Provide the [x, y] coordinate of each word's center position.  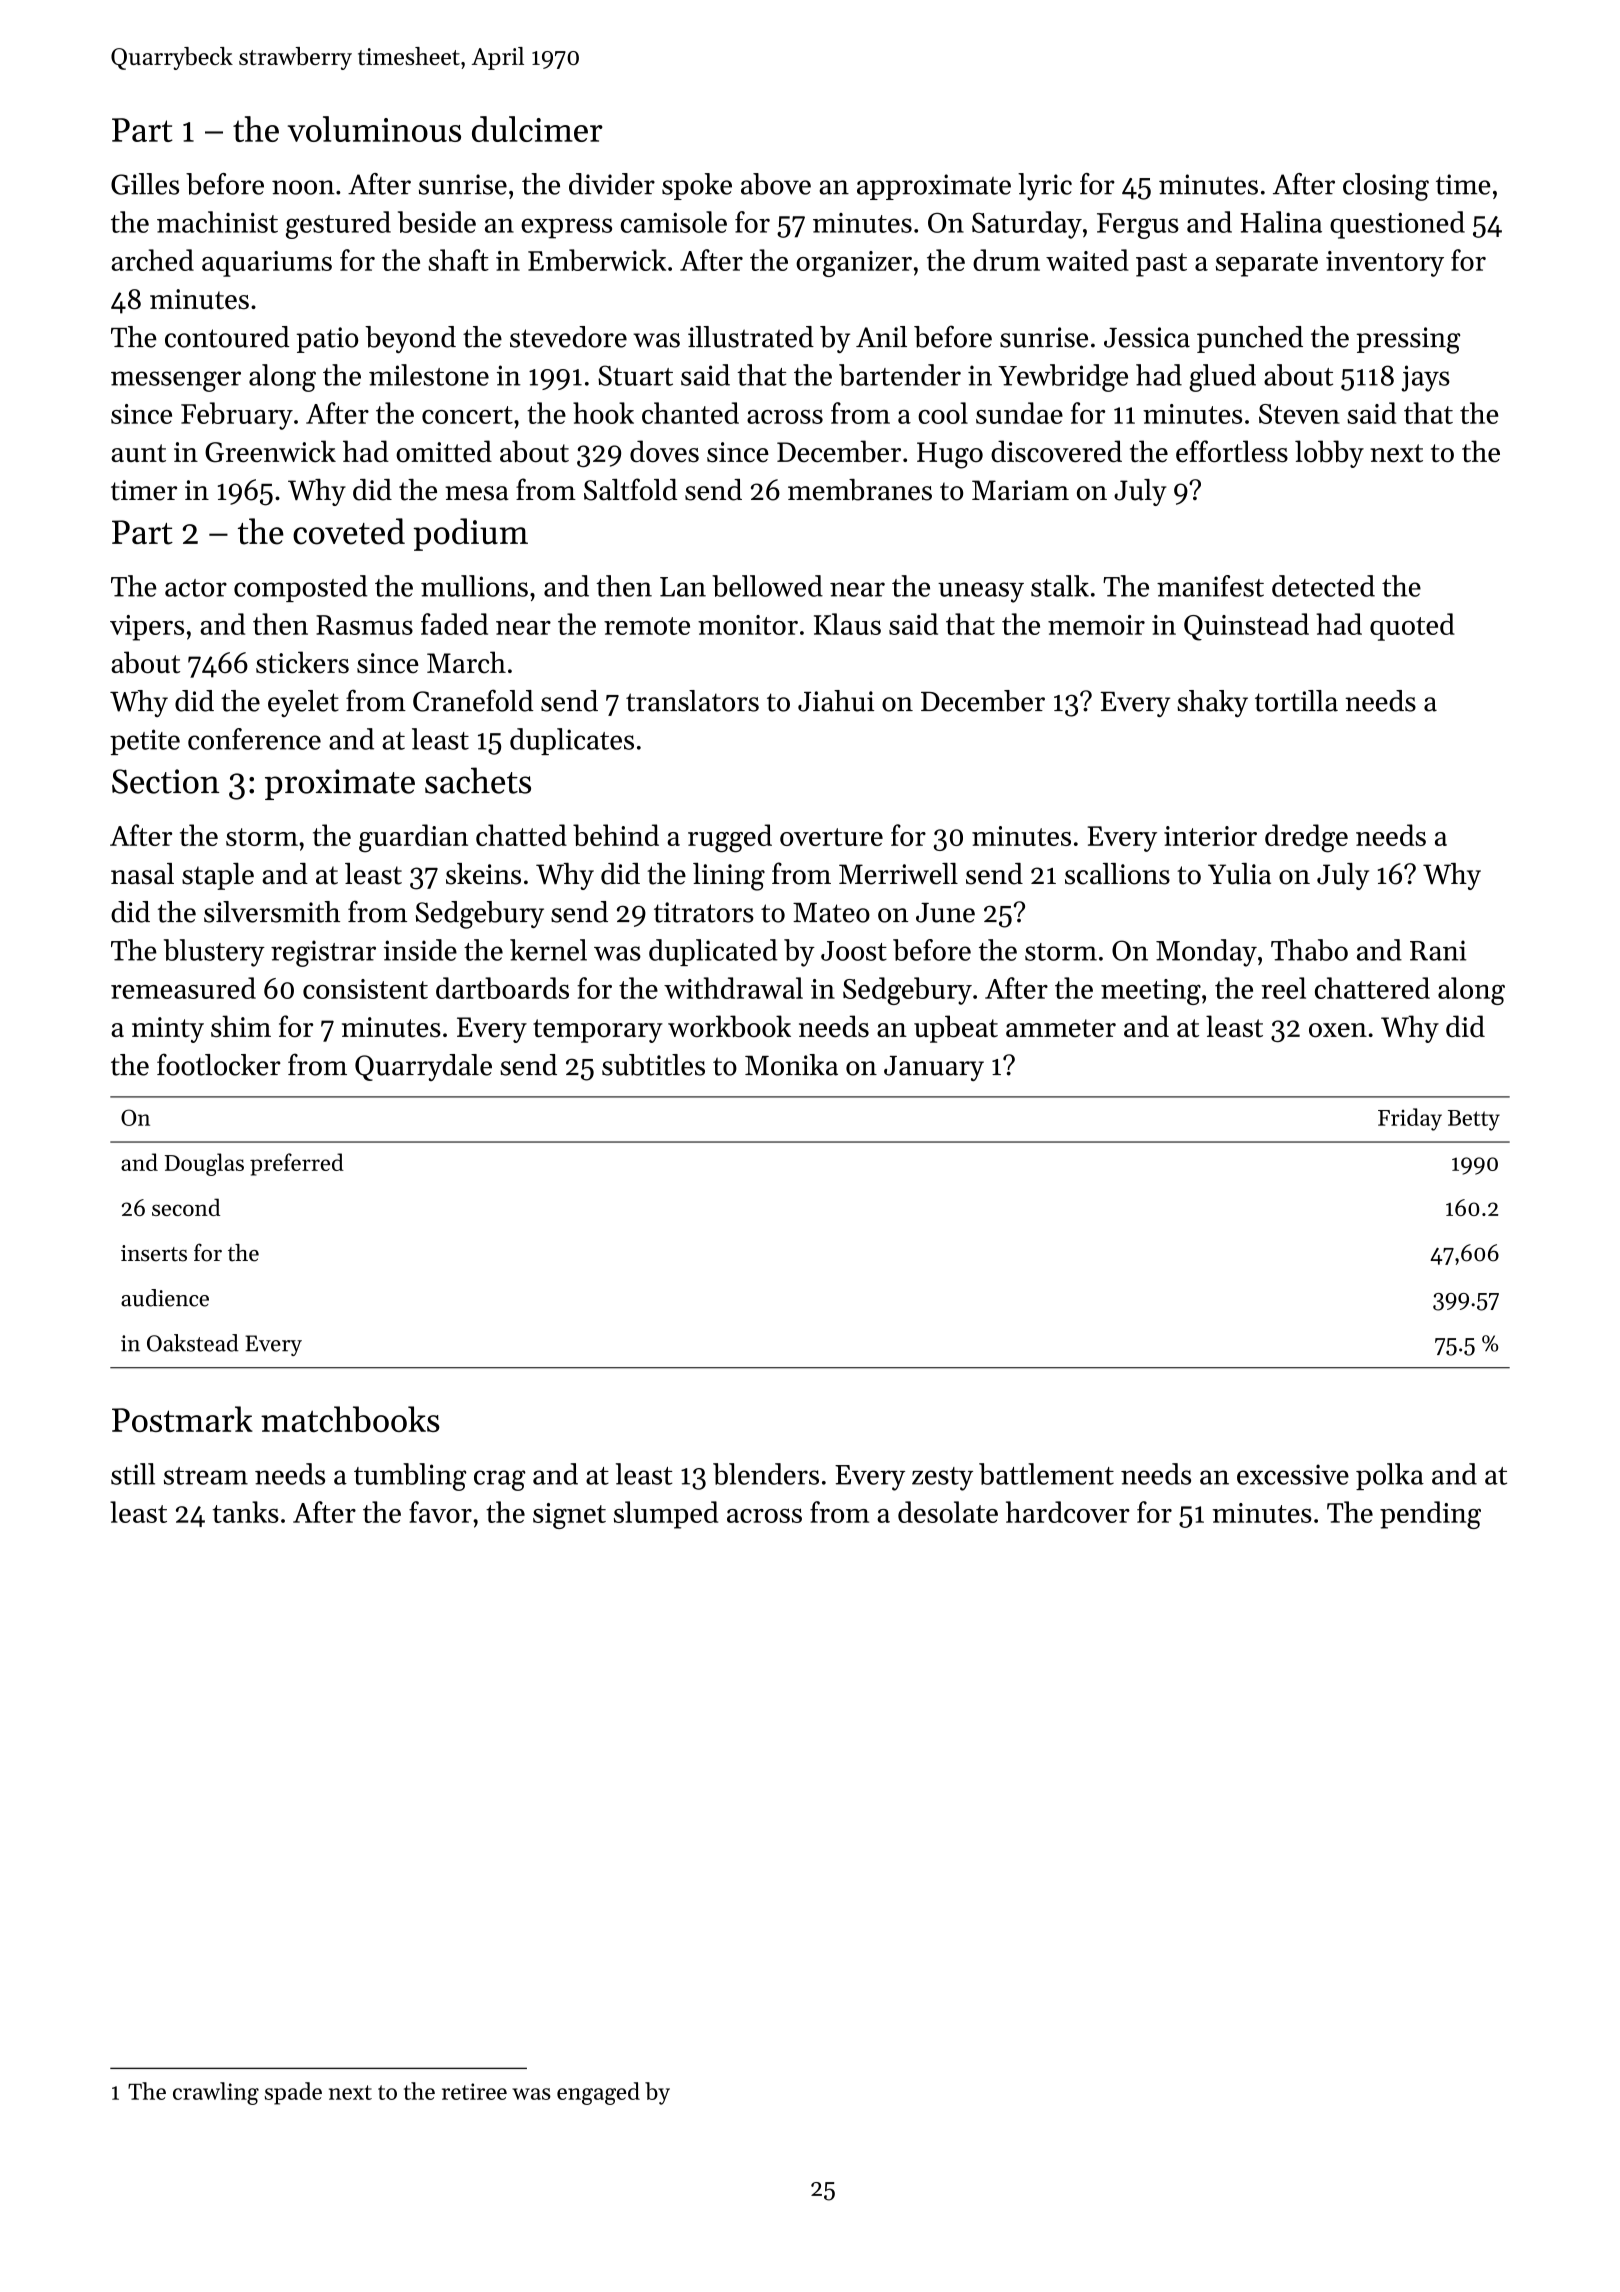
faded [454, 624]
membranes [860, 490]
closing [1386, 187]
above [776, 184]
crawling [216, 2093]
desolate [948, 1512]
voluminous [374, 129]
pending [1430, 1515]
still [133, 1474]
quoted [1412, 627]
